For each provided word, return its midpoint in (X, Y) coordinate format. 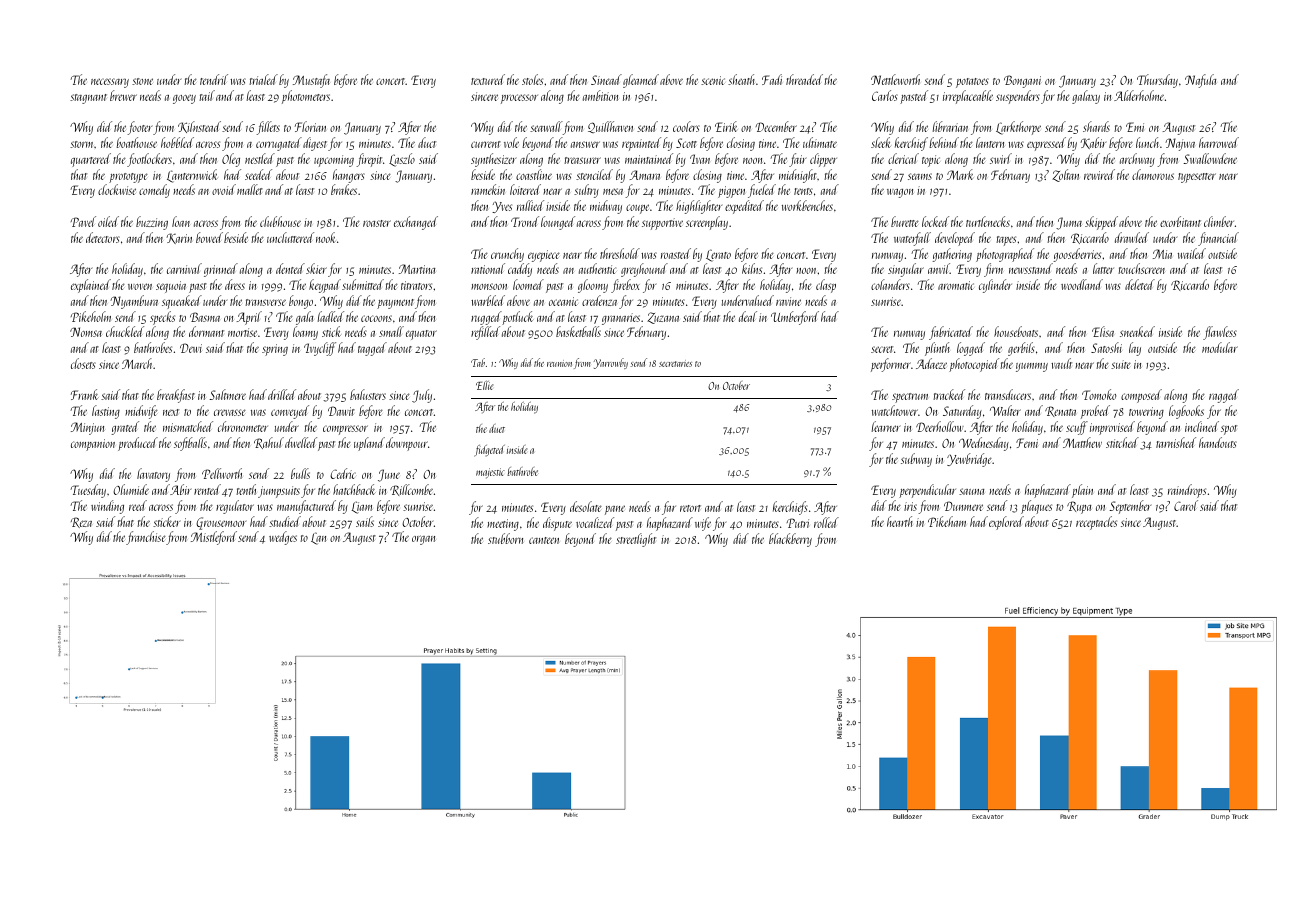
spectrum (910, 398)
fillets (268, 128)
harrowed (1219, 142)
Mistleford (214, 538)
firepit (369, 160)
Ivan (700, 159)
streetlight (636, 540)
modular (1220, 347)
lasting (106, 412)
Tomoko (1099, 394)
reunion (559, 363)
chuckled (125, 331)
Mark (960, 174)
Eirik (726, 126)
